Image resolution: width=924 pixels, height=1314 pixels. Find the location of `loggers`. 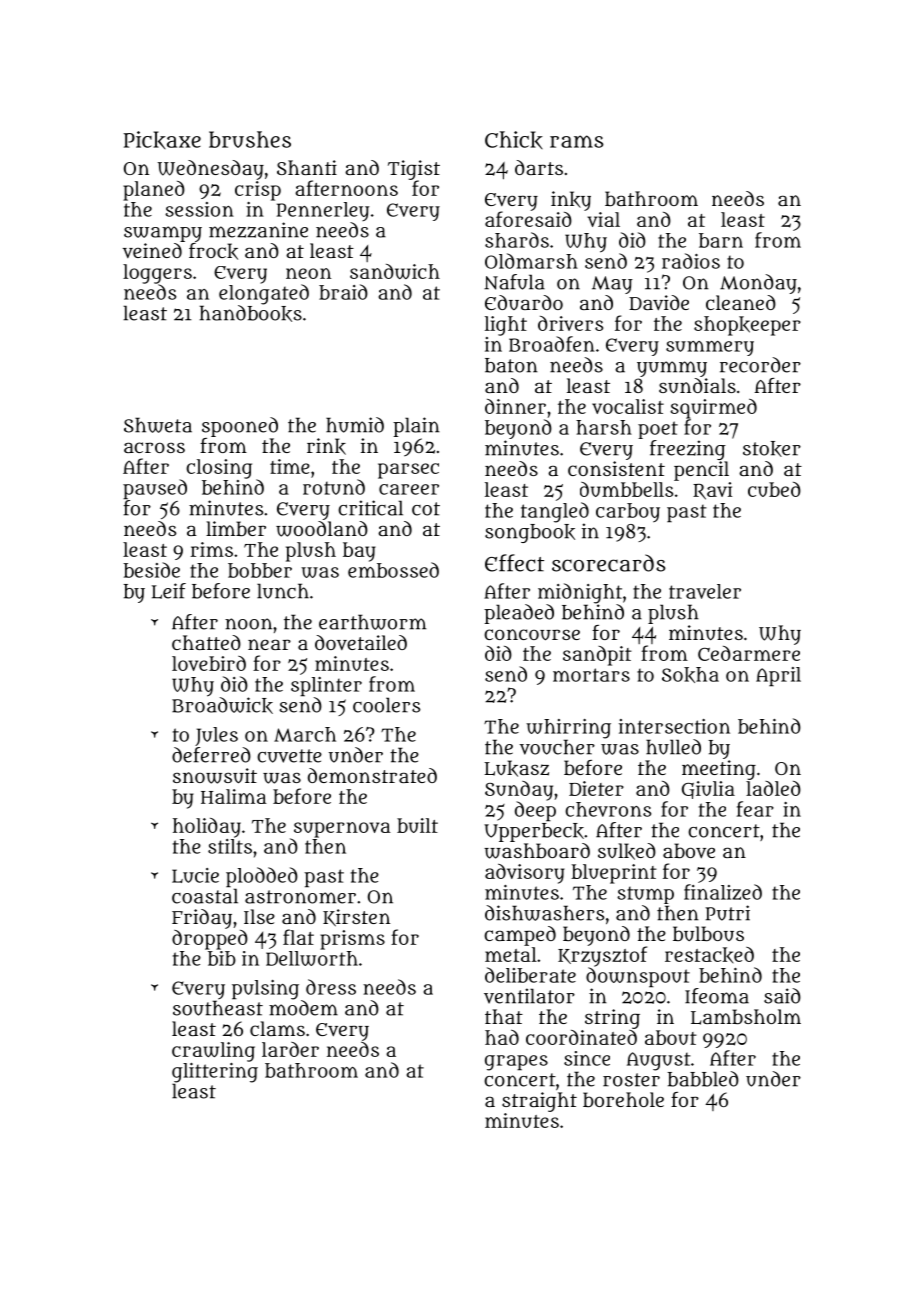

loggers is located at coordinates (157, 274).
